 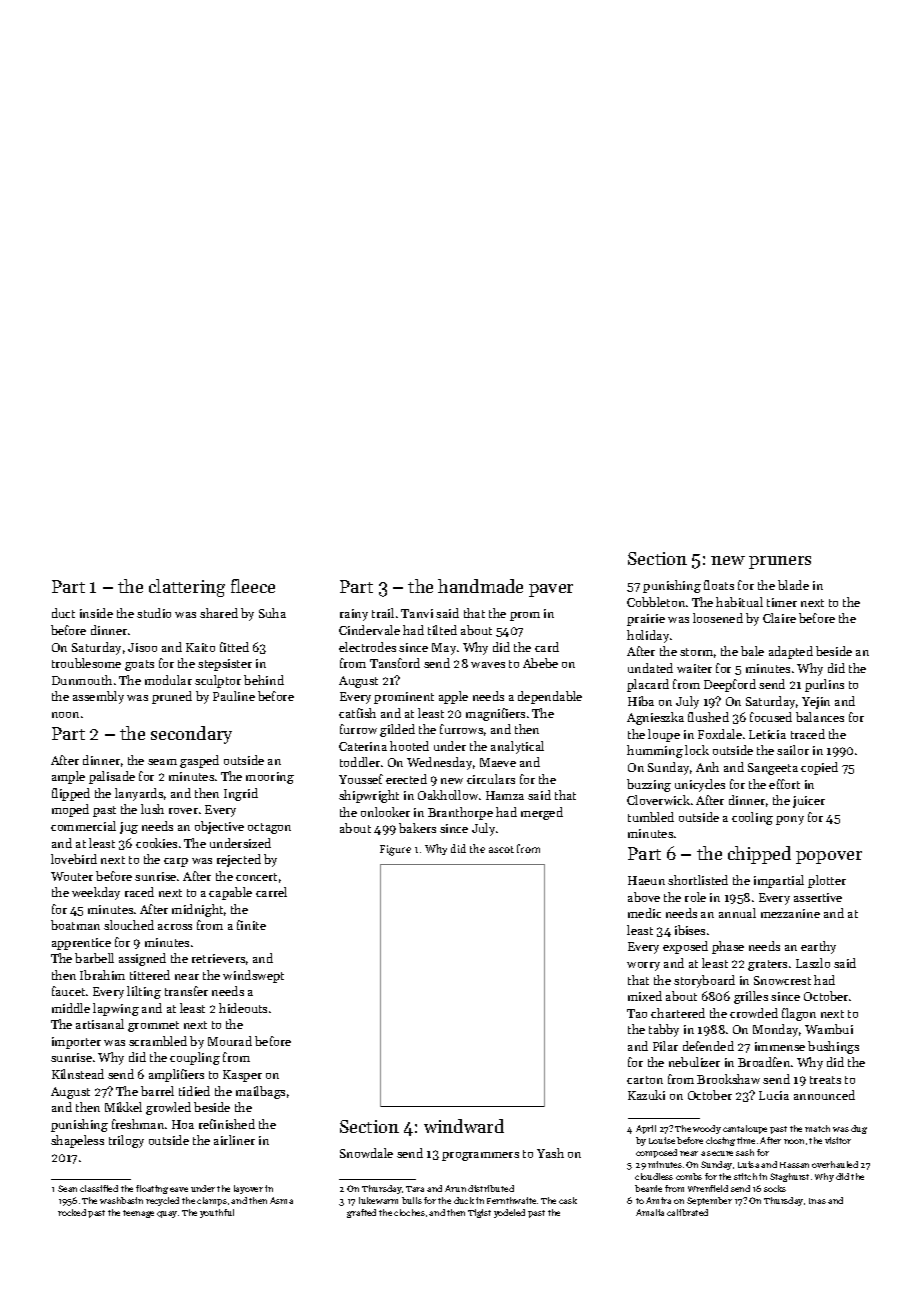 What do you see at coordinates (745, 1152) in the screenshot?
I see `sash` at bounding box center [745, 1152].
